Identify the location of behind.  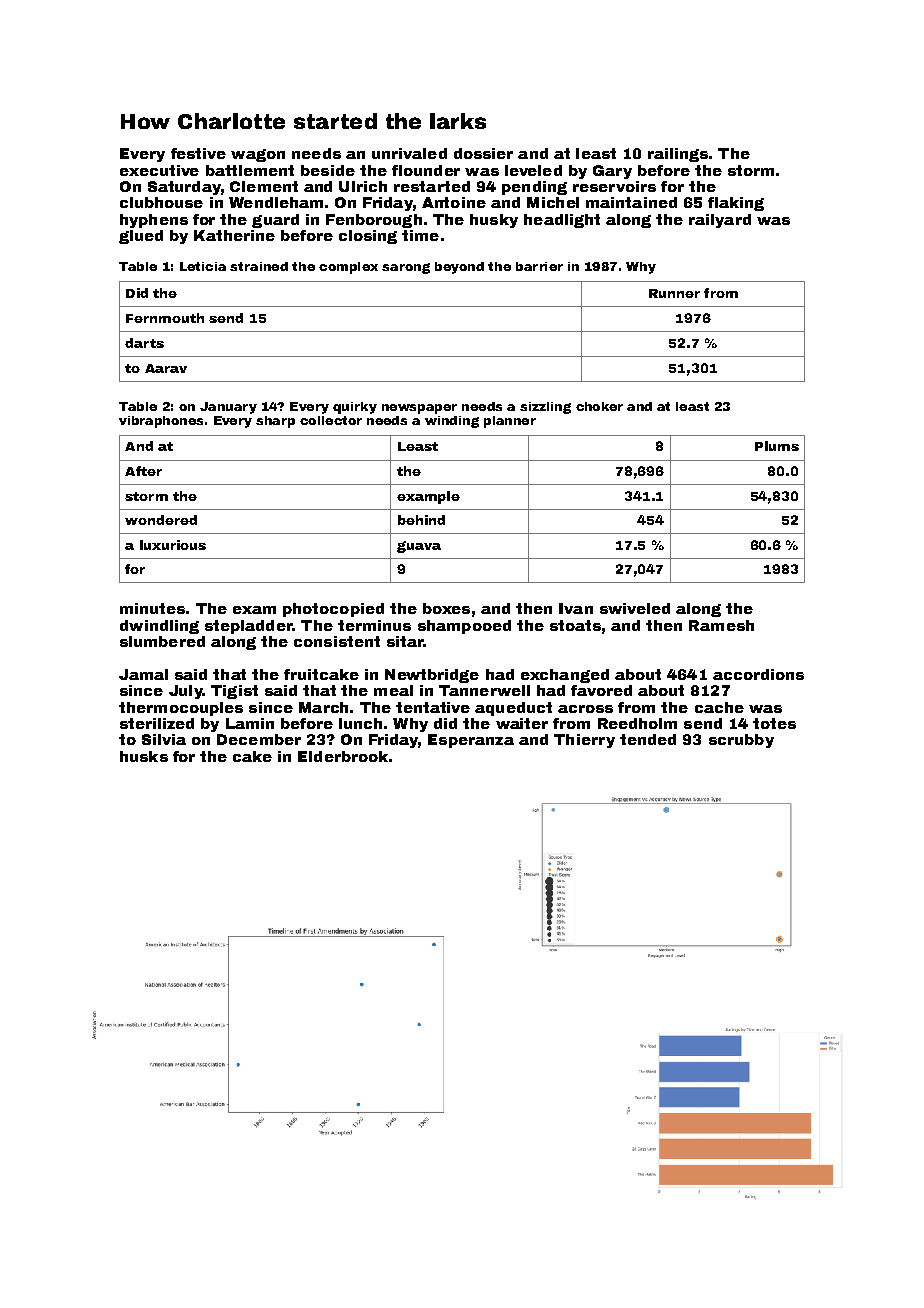
(421, 520).
